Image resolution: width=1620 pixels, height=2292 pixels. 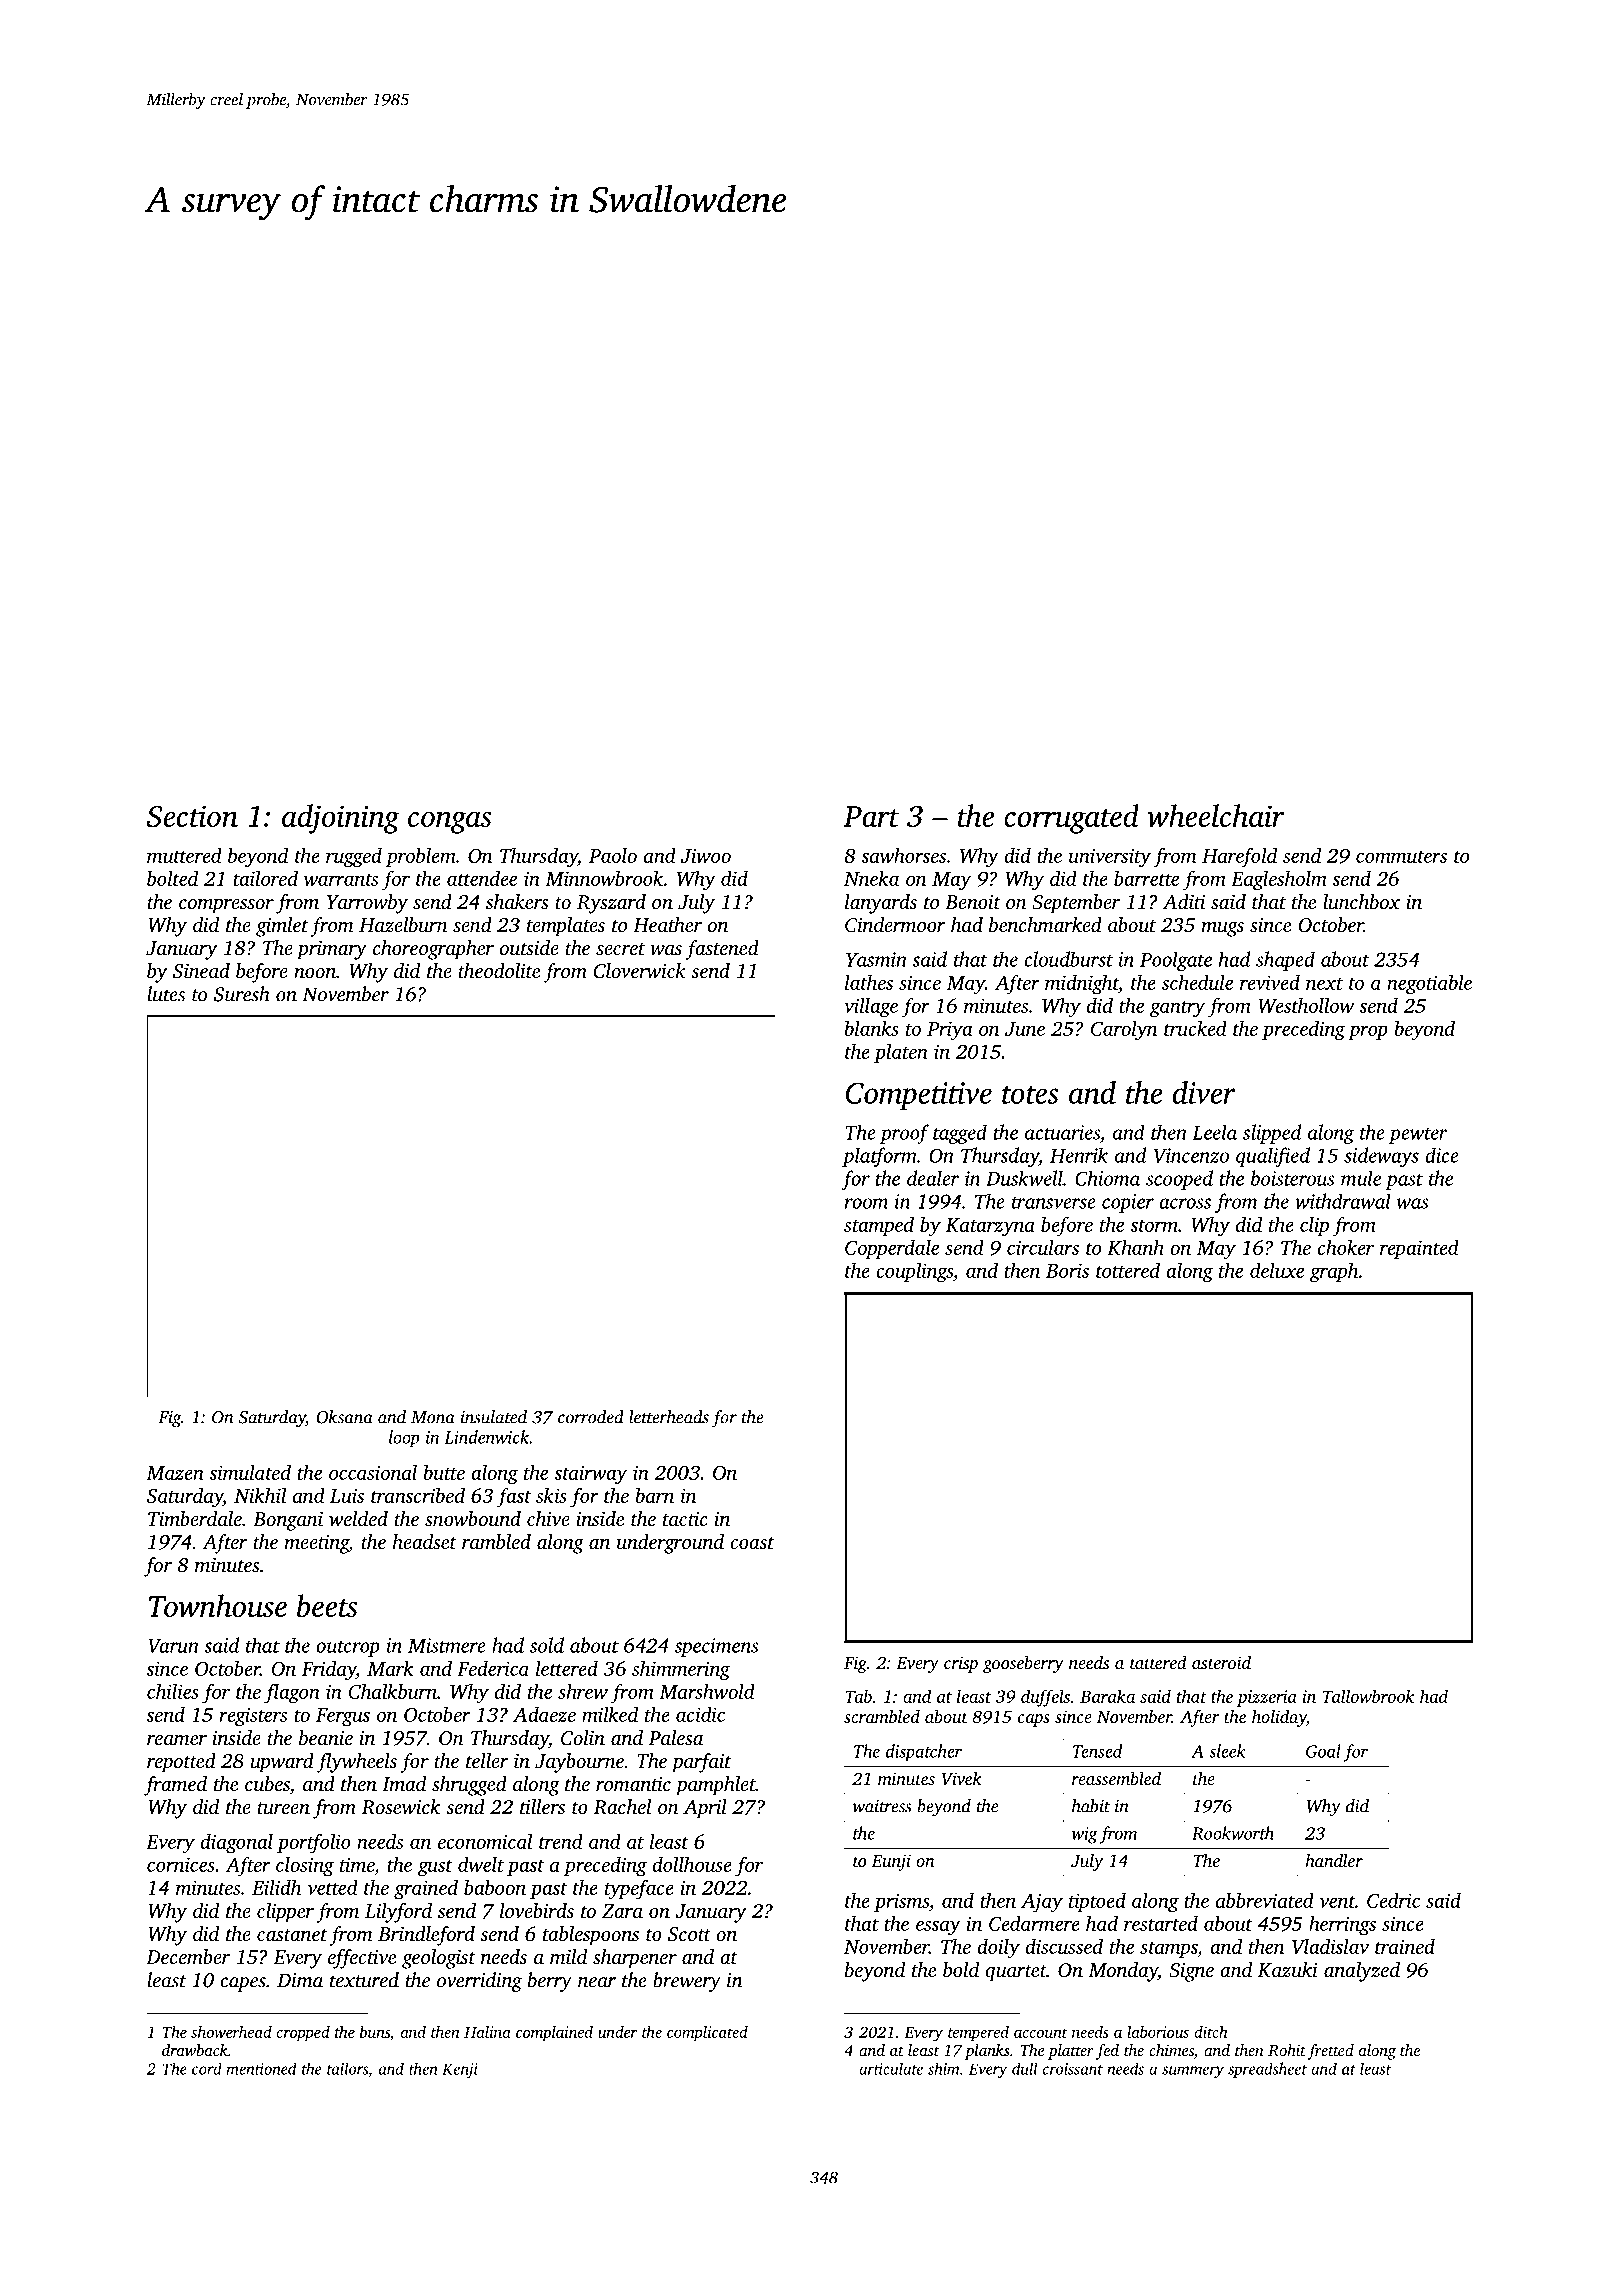 What do you see at coordinates (433, 1417) in the page?
I see `Mona` at bounding box center [433, 1417].
